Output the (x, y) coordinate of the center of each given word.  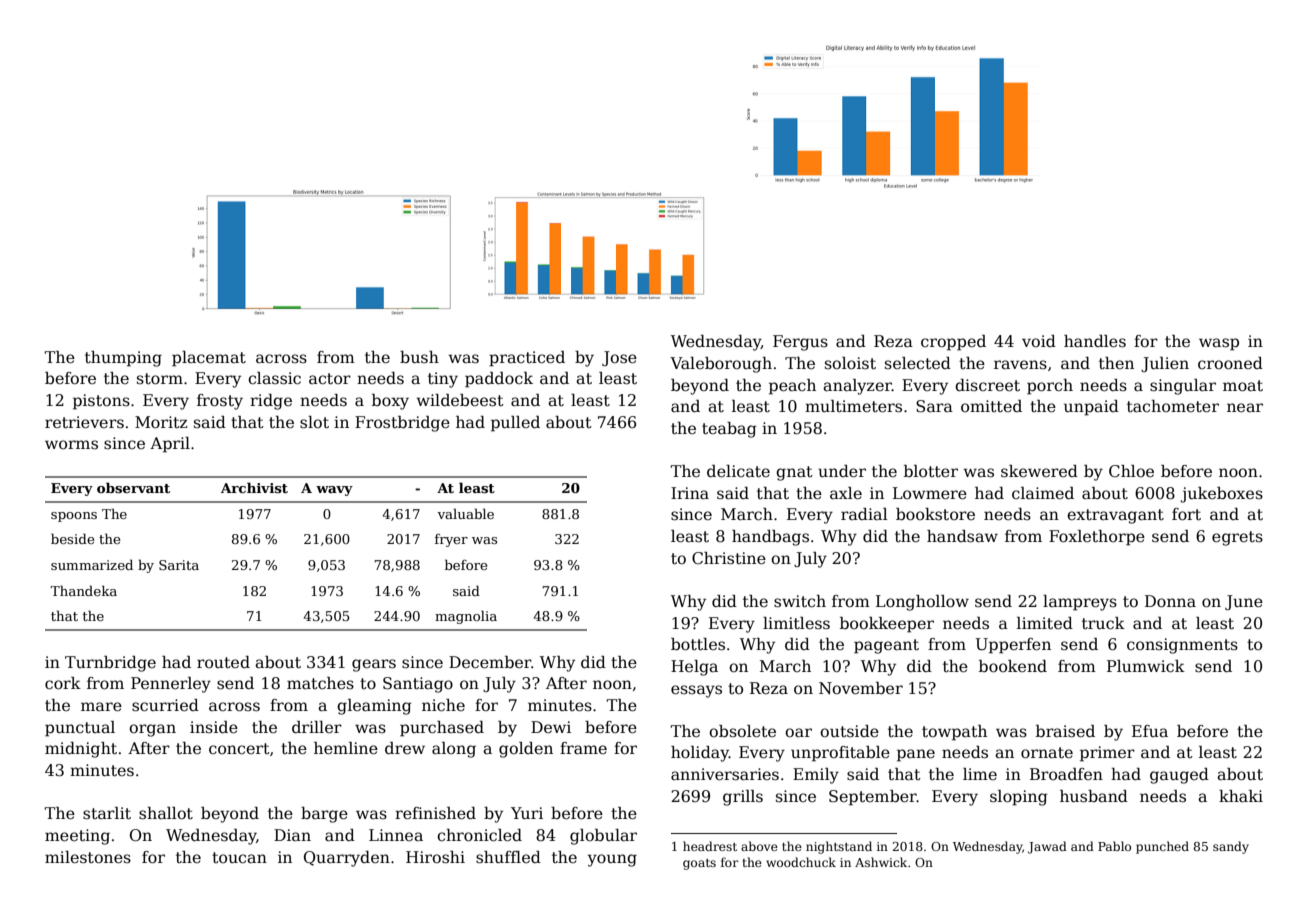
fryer (451, 540)
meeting (77, 837)
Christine (729, 558)
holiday (700, 754)
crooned (1230, 363)
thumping (123, 359)
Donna (1170, 601)
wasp (1219, 344)
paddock (499, 380)
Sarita (179, 565)
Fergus (800, 343)
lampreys (1080, 603)
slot (314, 422)
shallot (166, 813)
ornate (1047, 753)
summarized (92, 564)
